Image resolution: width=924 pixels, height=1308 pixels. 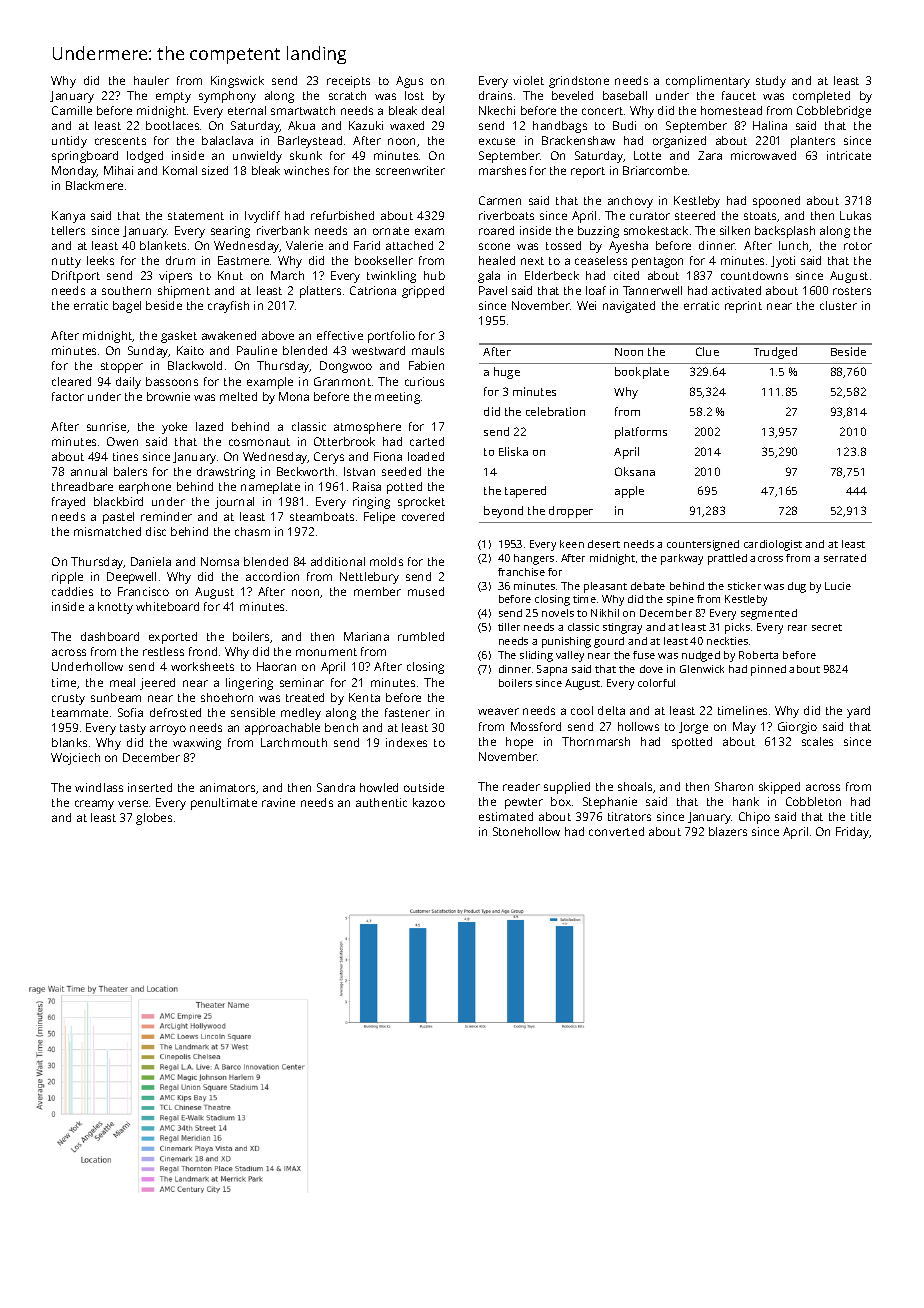 What do you see at coordinates (94, 805) in the document?
I see `creamy` at bounding box center [94, 805].
